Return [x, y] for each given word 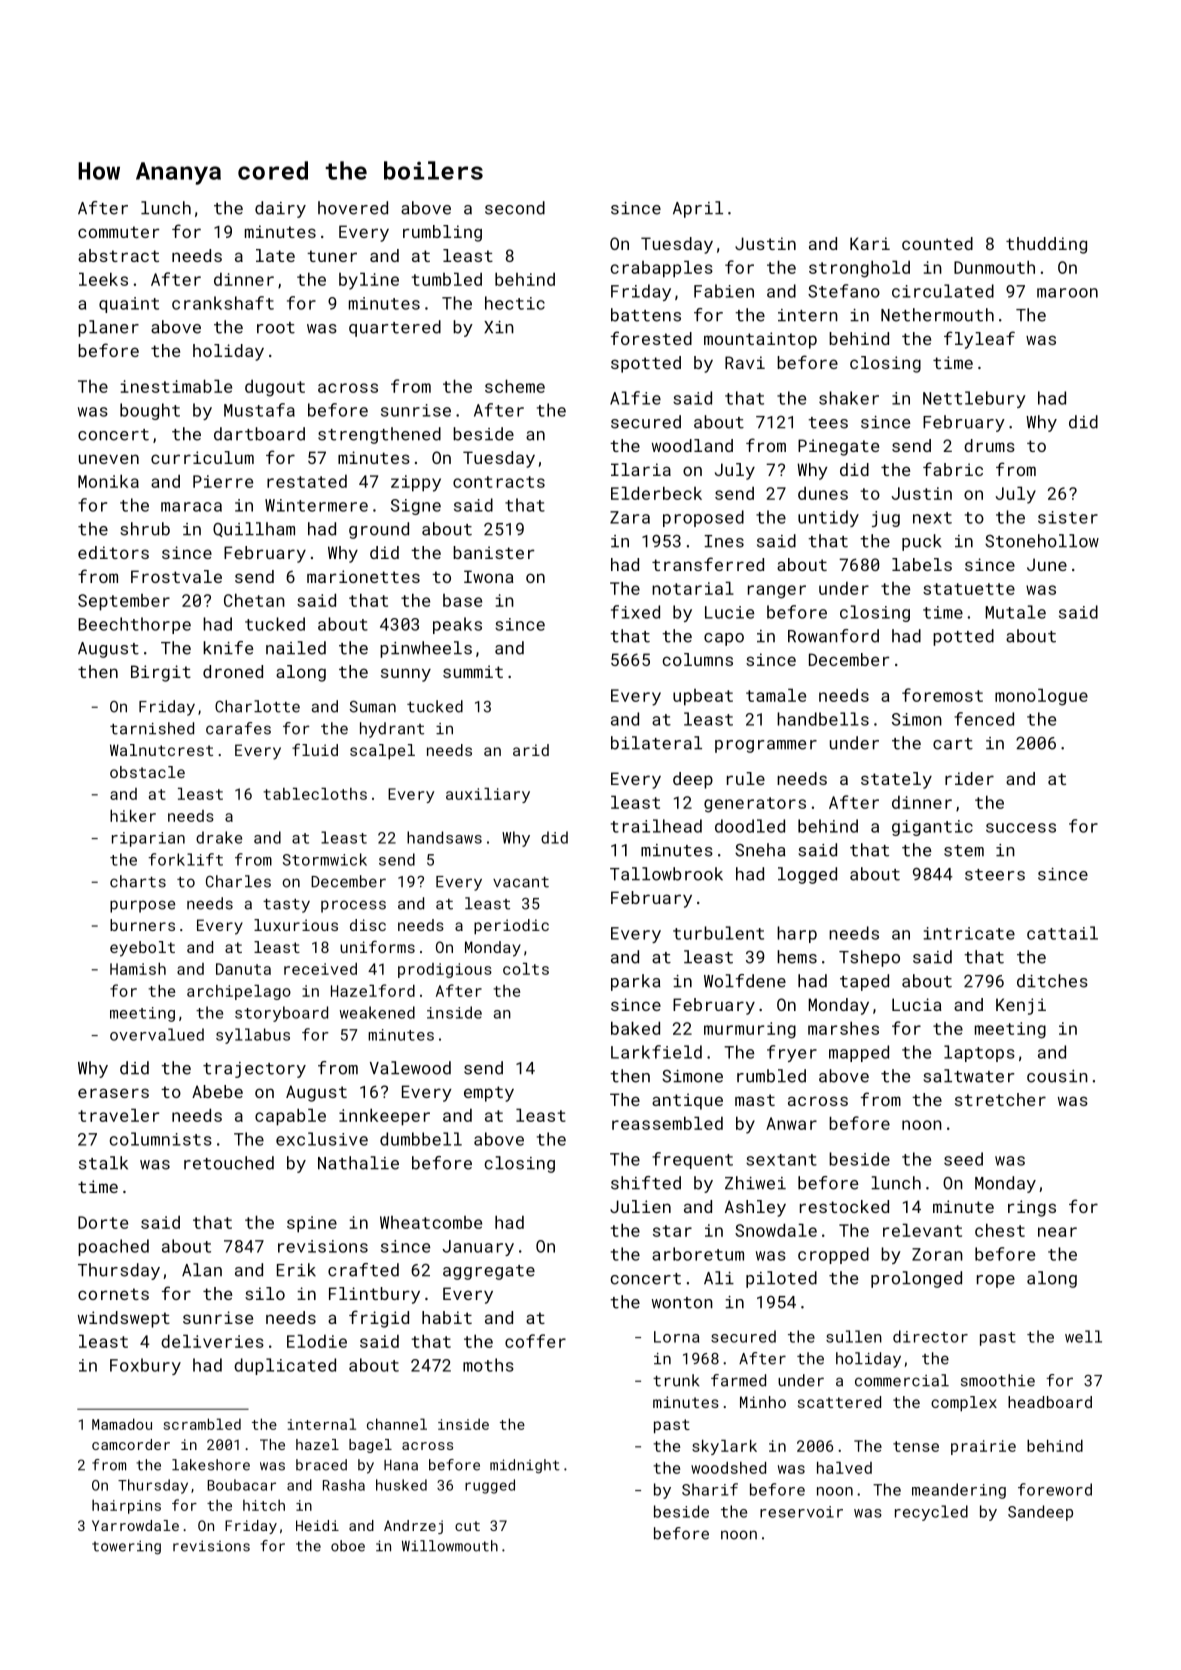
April [698, 209]
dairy [280, 209]
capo [724, 639]
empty [489, 1094]
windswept [124, 1319]
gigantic [932, 828]
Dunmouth [994, 267]
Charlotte [257, 706]
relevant [922, 1230]
